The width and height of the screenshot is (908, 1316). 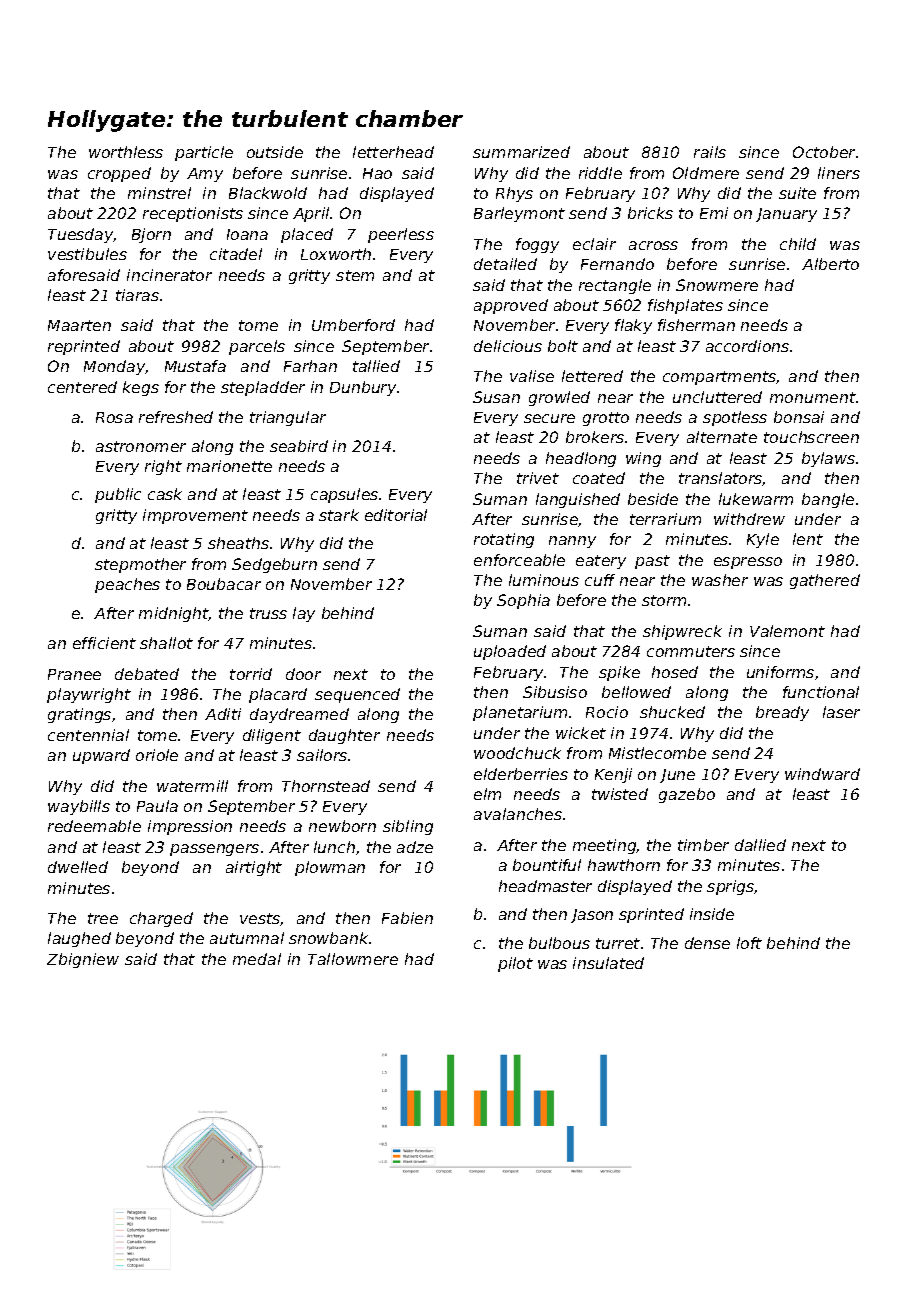 I want to click on timber, so click(x=703, y=845).
